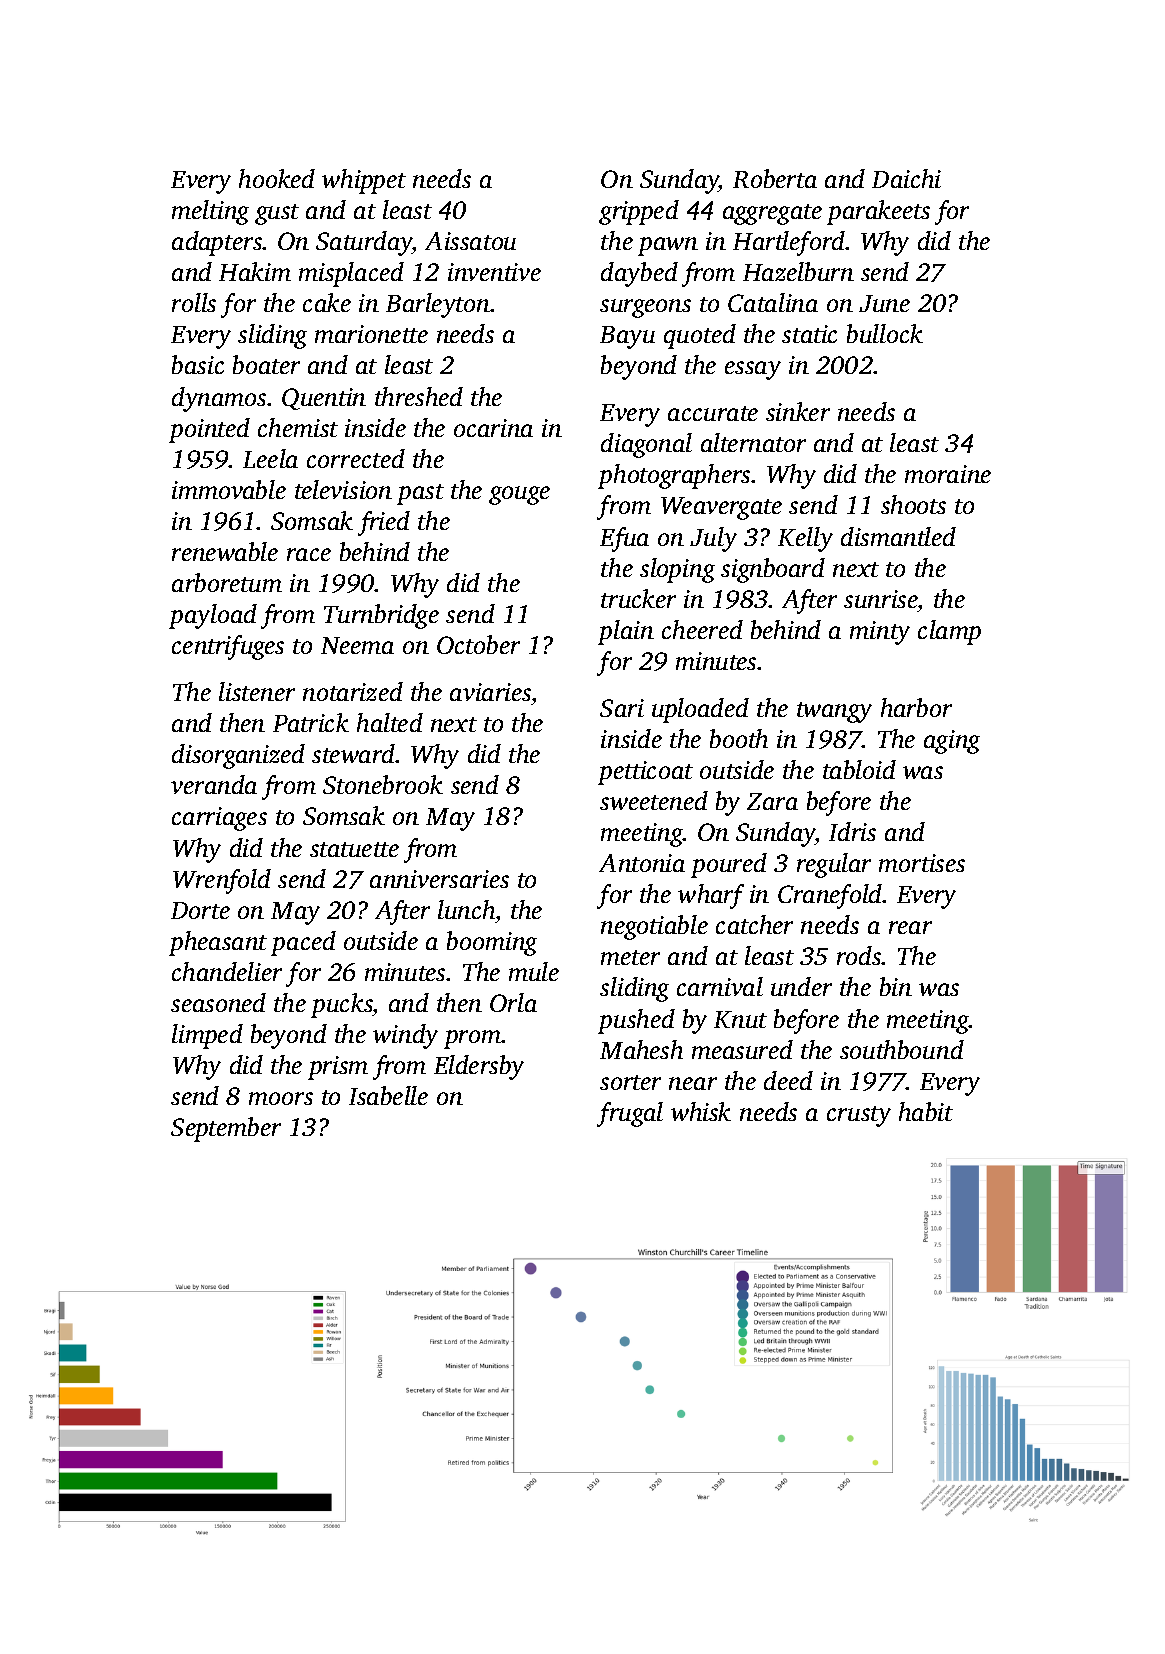 The width and height of the screenshot is (1165, 1654). Describe the element at coordinates (353, 691) in the screenshot. I see `notarized` at that location.
